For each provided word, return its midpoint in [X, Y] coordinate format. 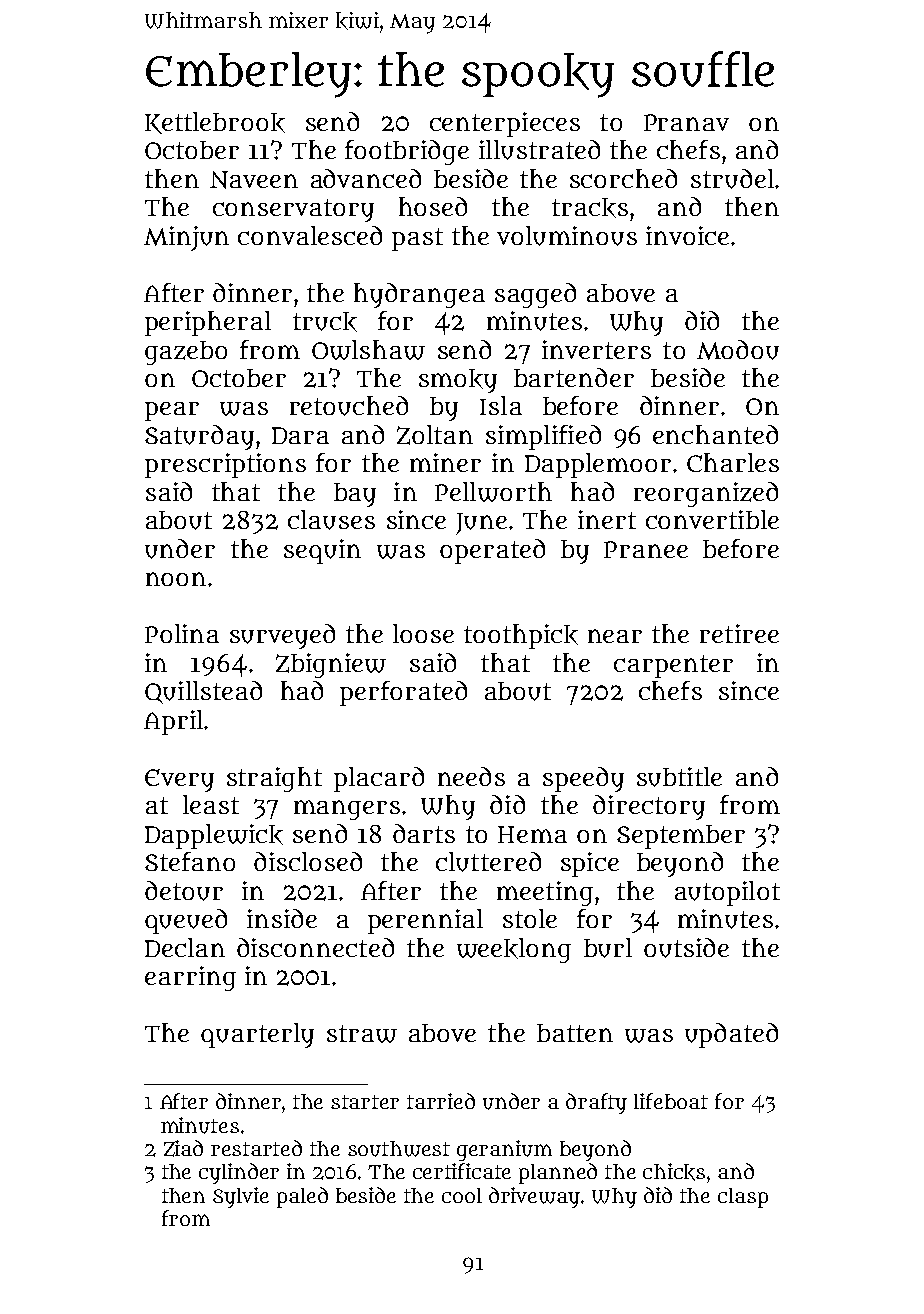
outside [686, 948]
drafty [596, 1103]
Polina [182, 633]
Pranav [686, 122]
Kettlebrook [215, 123]
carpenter [673, 666]
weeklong [514, 950]
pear [172, 411]
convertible [712, 519]
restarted [256, 1148]
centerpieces [505, 124]
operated [492, 551]
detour [184, 891]
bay [355, 495]
